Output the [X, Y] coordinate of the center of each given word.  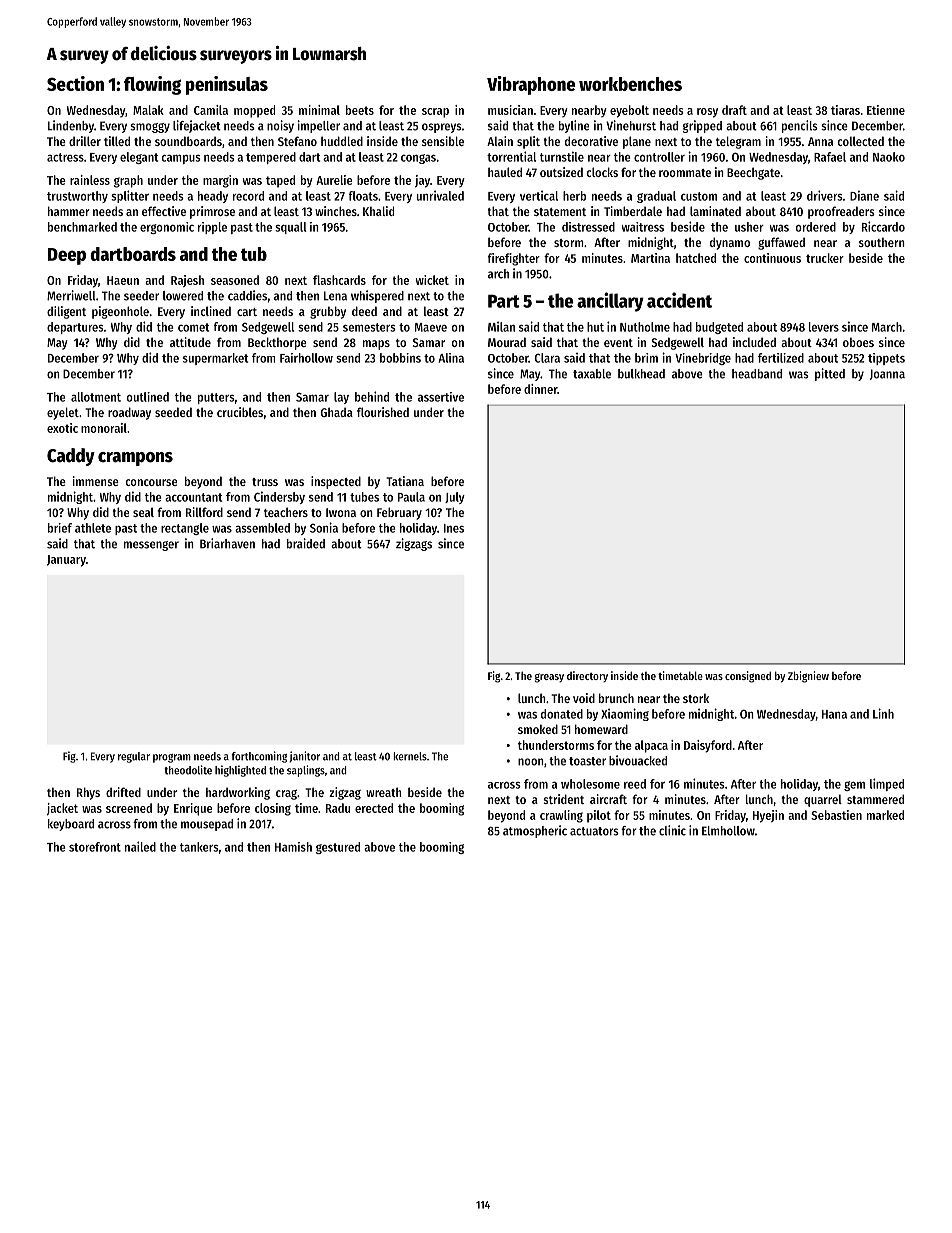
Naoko [889, 157]
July [455, 498]
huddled [342, 141]
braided [306, 543]
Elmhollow [728, 831]
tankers [199, 847]
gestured [338, 848]
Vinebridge [703, 359]
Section [75, 83]
